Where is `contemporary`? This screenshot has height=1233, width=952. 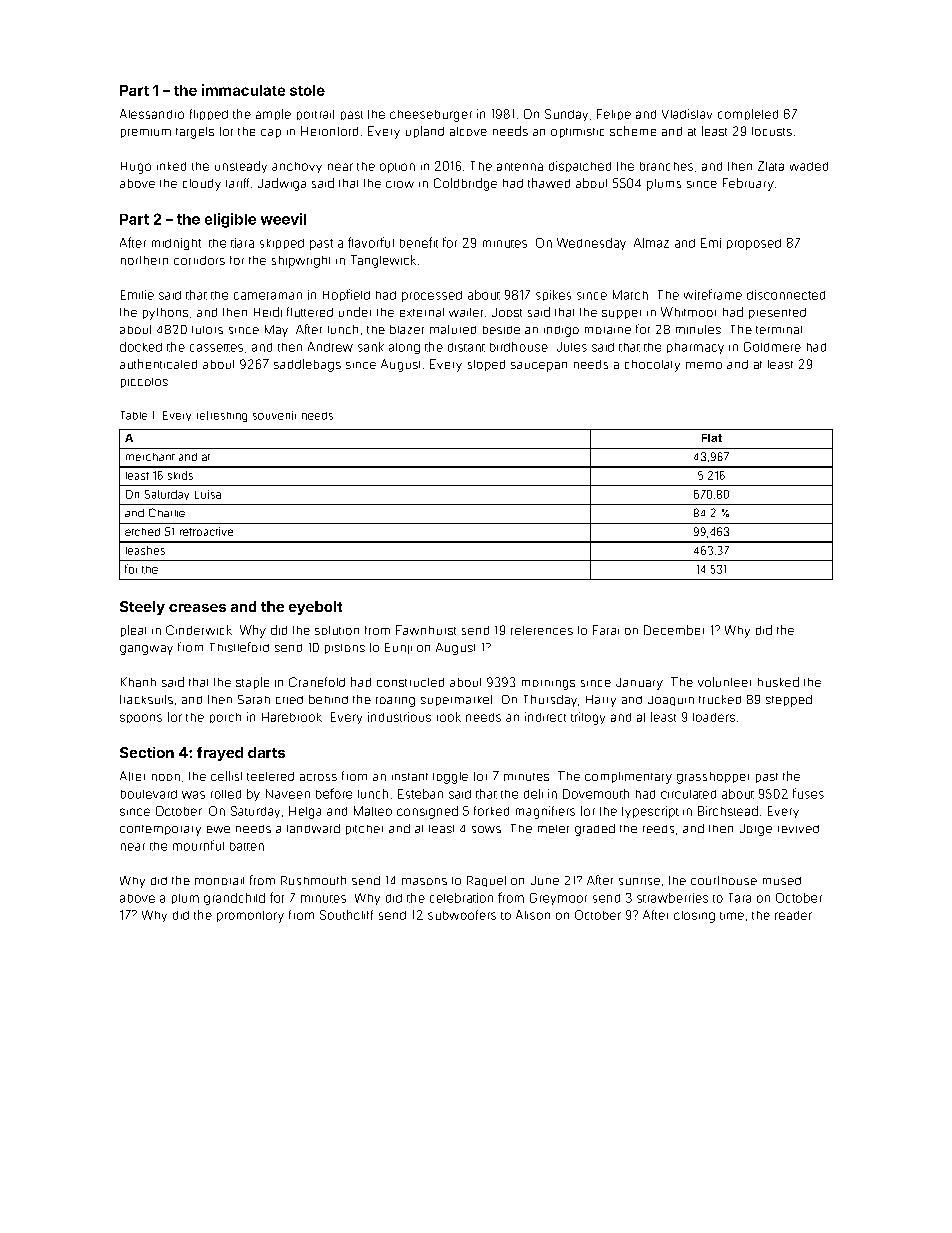 contemporary is located at coordinates (160, 830).
